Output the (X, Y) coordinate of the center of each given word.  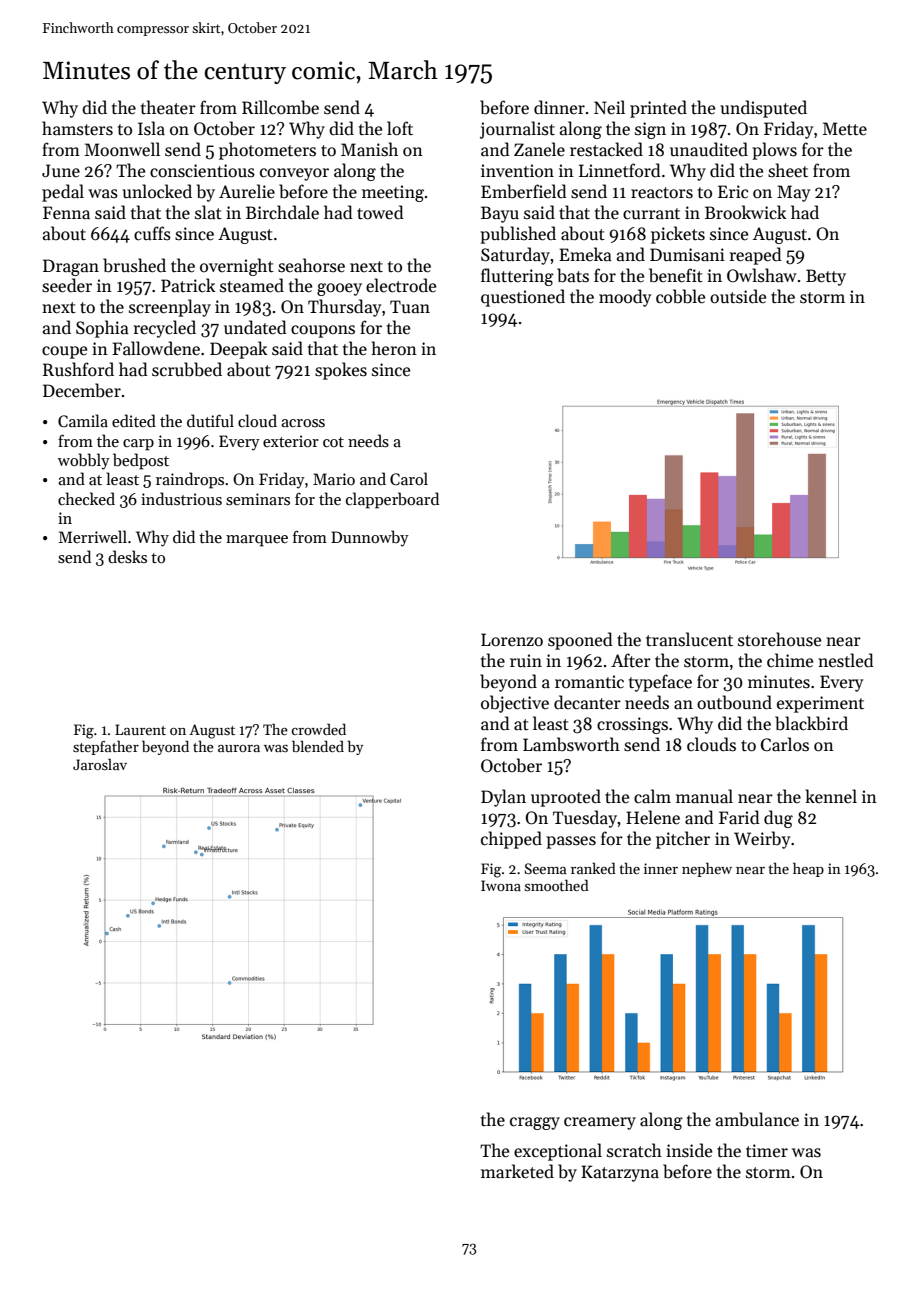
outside (738, 296)
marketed (517, 1171)
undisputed (763, 109)
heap (808, 869)
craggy (535, 1123)
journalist (517, 130)
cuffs (152, 233)
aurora (239, 748)
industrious (181, 498)
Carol (409, 478)
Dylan (503, 798)
